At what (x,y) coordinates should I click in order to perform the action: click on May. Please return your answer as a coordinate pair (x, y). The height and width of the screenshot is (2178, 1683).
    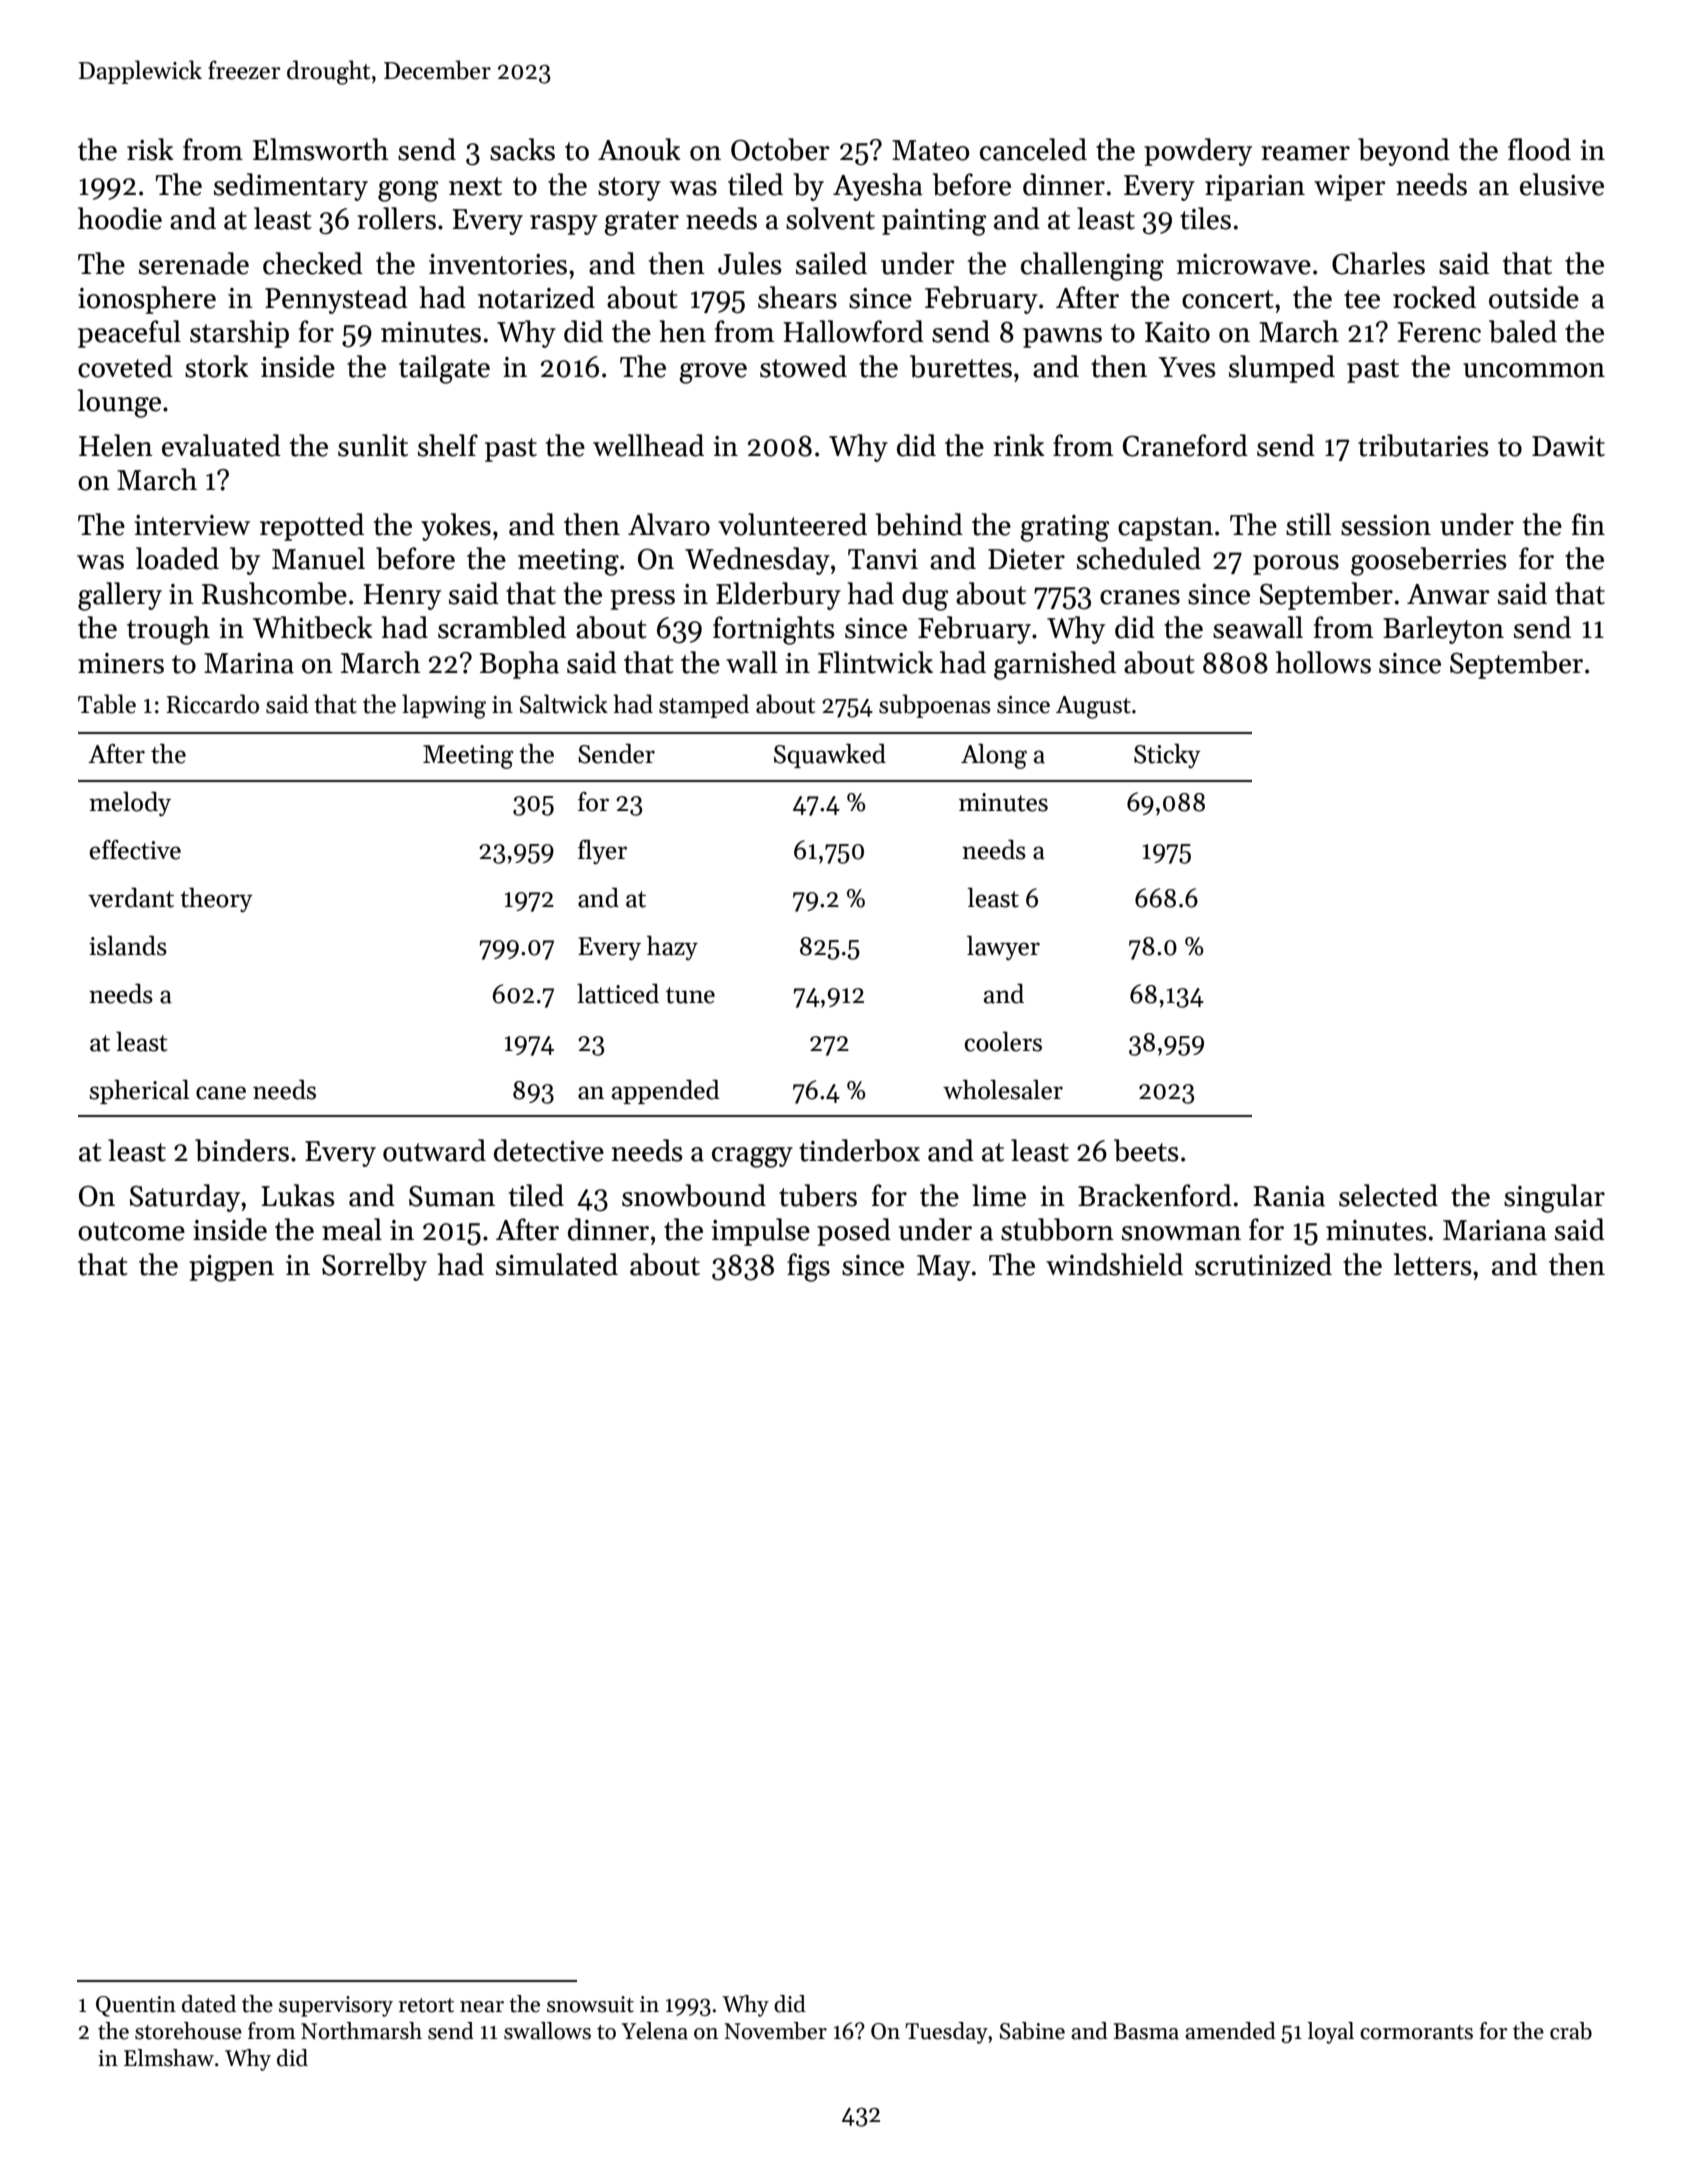
    Looking at the image, I should click on (944, 1268).
